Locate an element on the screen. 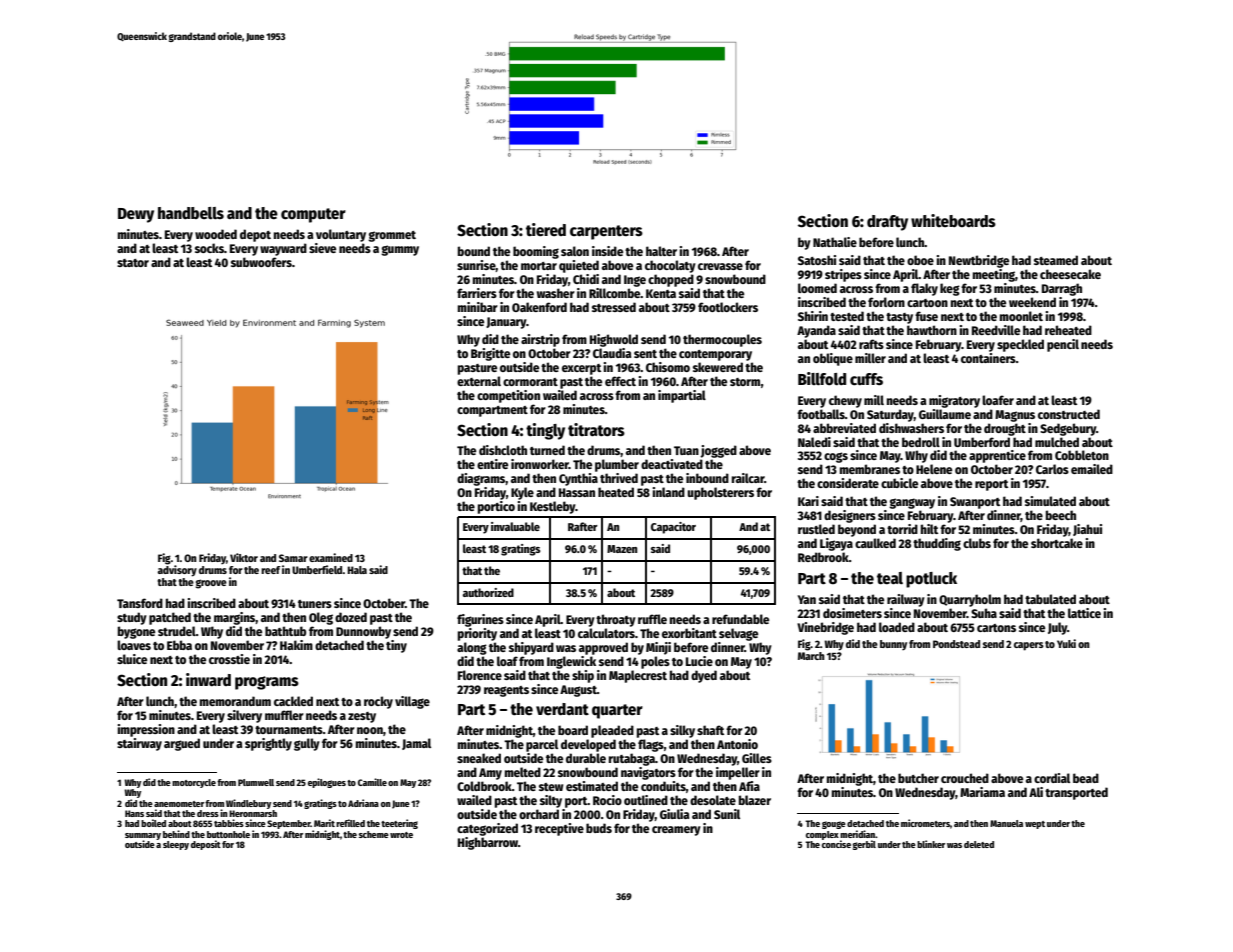 This screenshot has height=952, width=1233. scheme is located at coordinates (374, 834).
